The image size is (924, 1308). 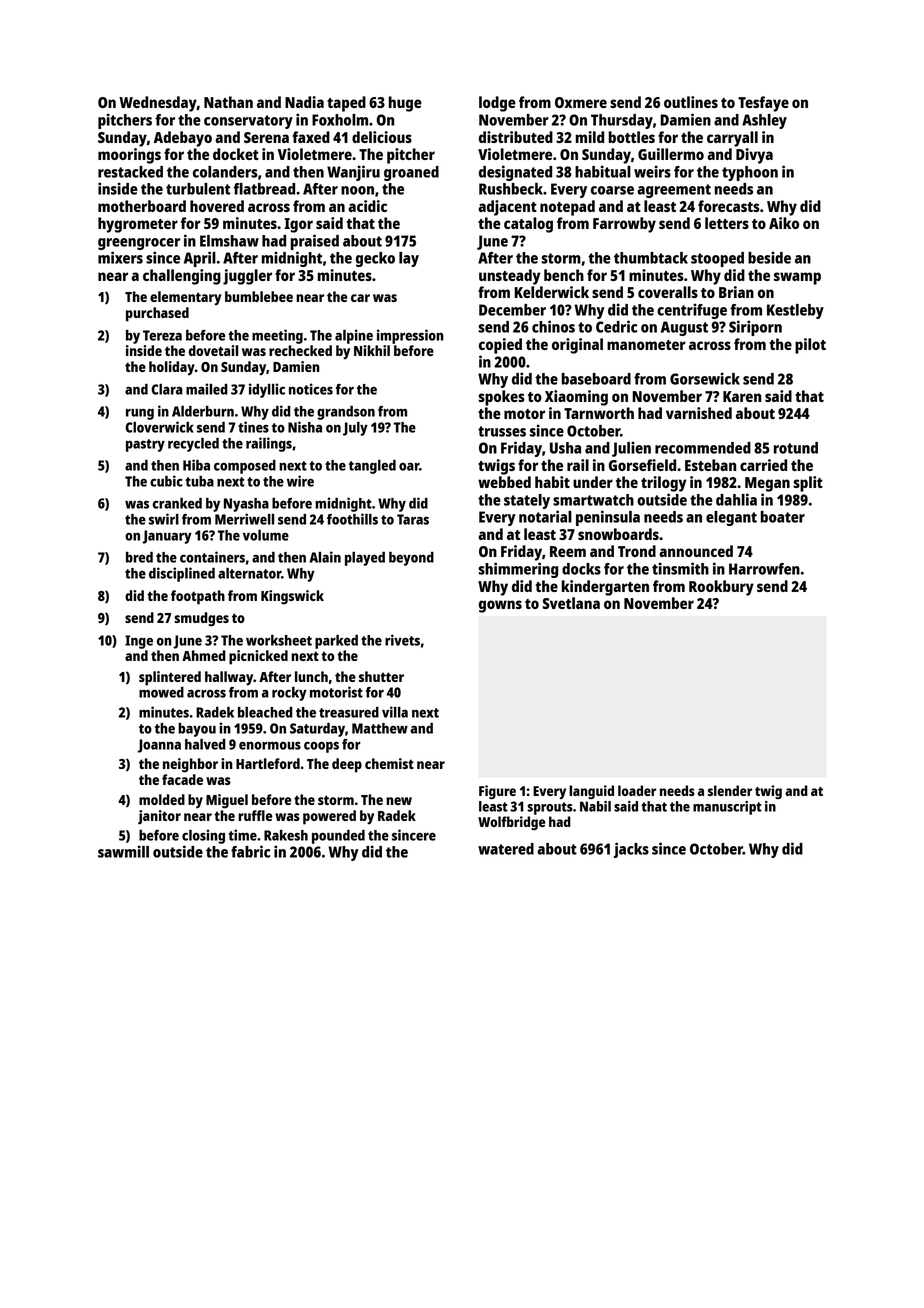 I want to click on Rookbury, so click(x=721, y=588).
